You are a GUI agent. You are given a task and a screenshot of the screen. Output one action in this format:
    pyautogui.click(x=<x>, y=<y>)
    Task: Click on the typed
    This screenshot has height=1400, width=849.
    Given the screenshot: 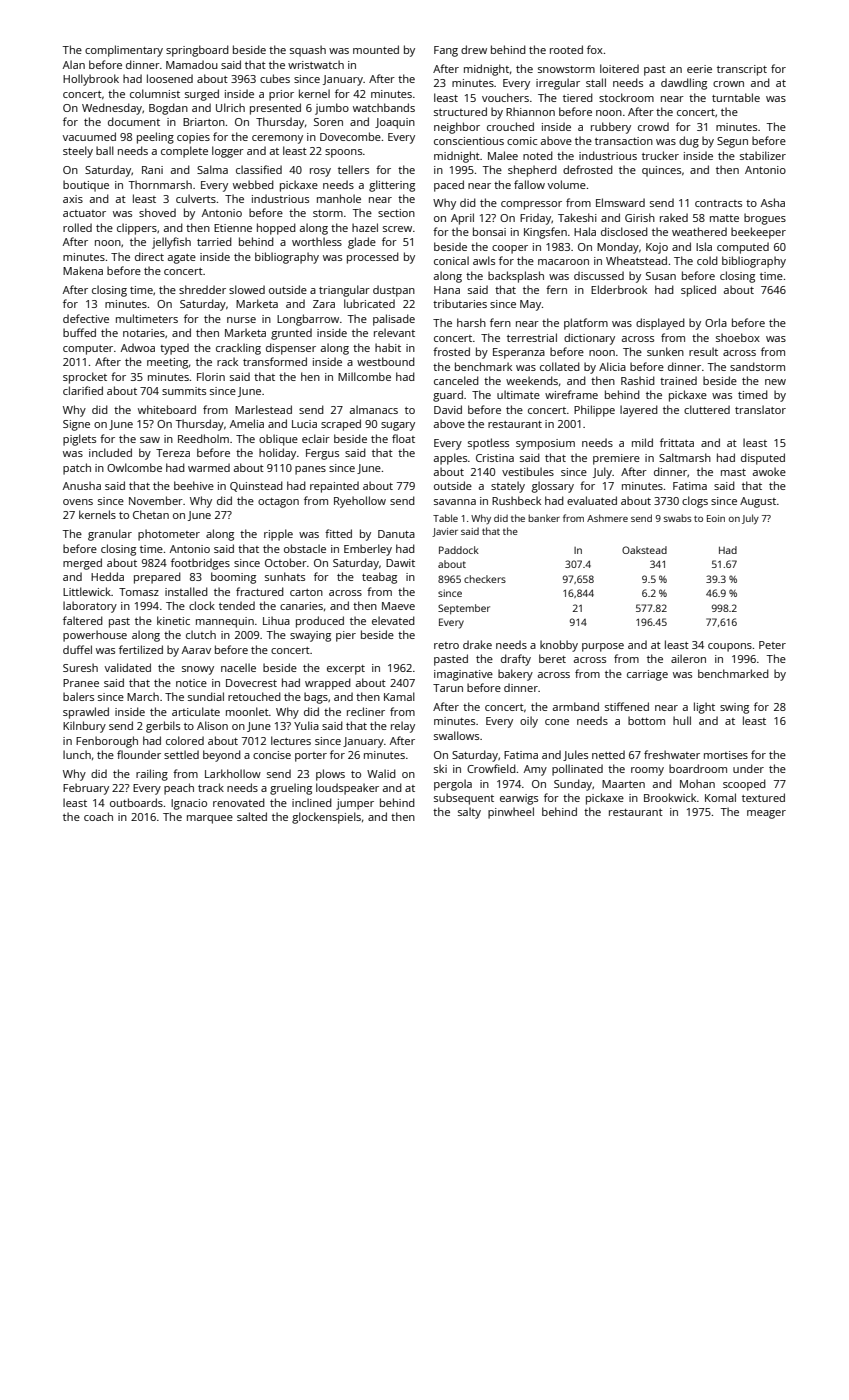 What is the action you would take?
    pyautogui.click(x=174, y=349)
